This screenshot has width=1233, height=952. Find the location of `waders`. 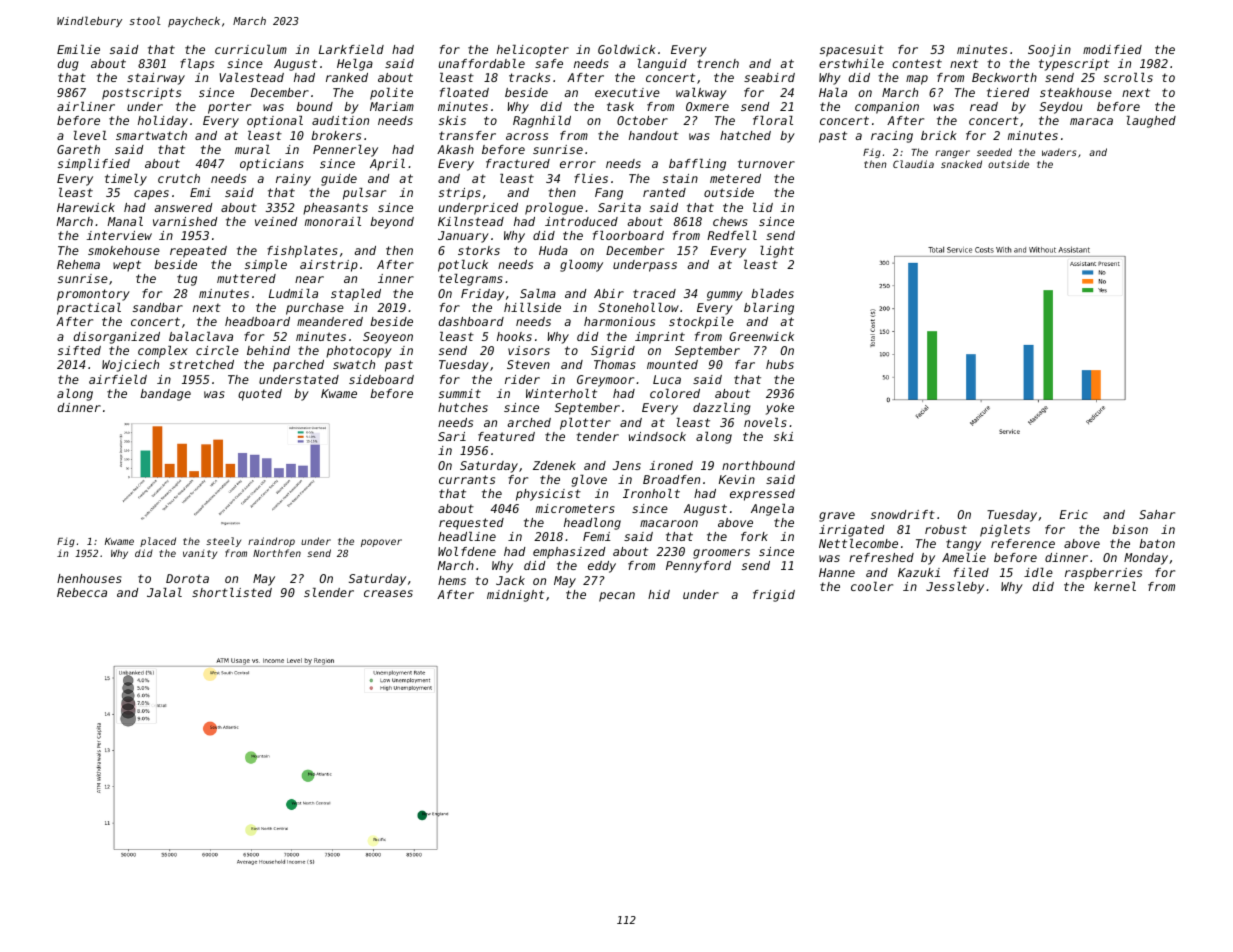

waders is located at coordinates (1059, 152).
